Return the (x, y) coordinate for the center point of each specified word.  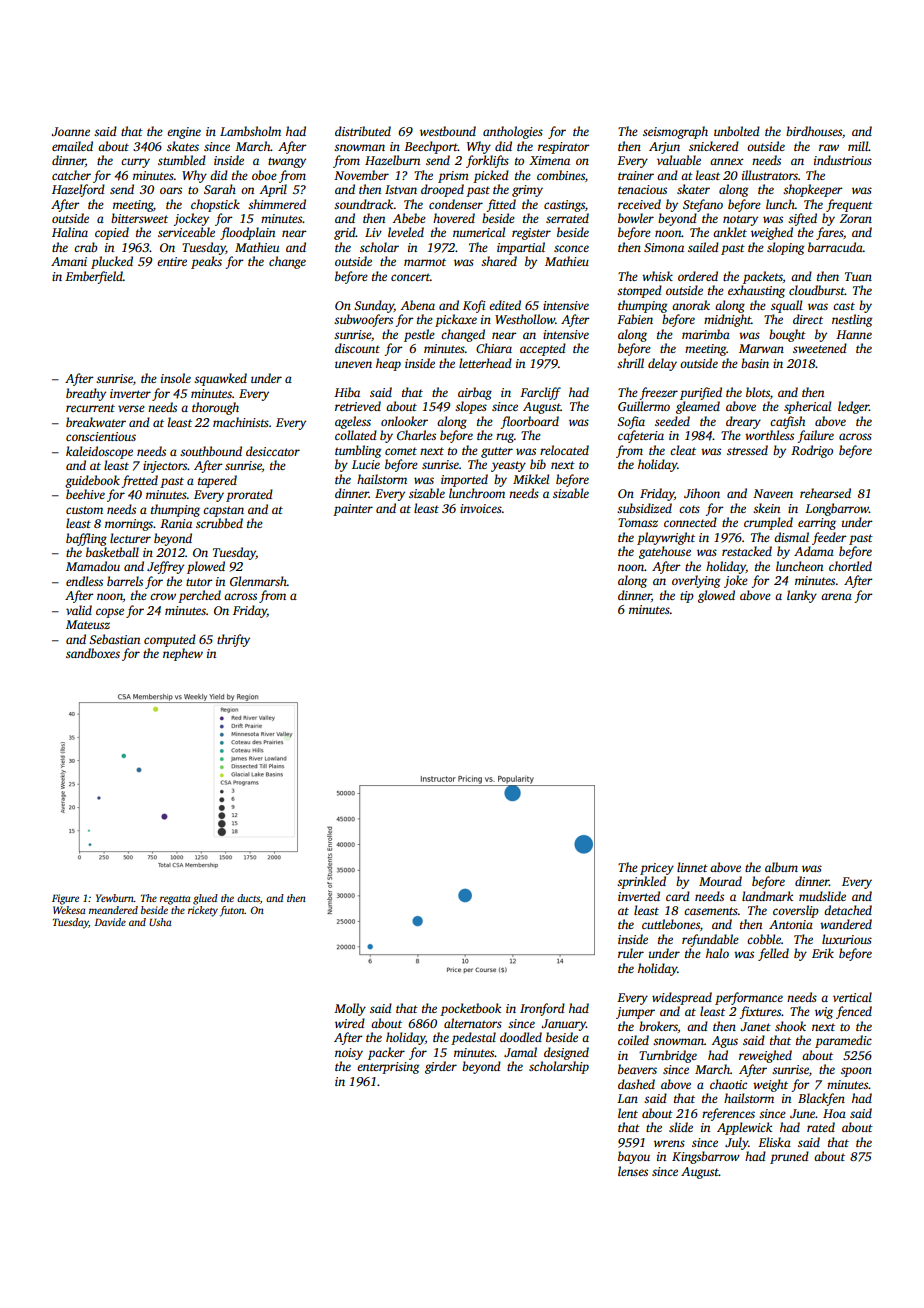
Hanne (854, 334)
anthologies (513, 132)
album (781, 867)
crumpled (768, 523)
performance (749, 998)
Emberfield (94, 277)
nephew (183, 654)
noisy (349, 1054)
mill (858, 146)
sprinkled (641, 882)
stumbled (182, 160)
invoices (481, 508)
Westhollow (525, 319)
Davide (110, 922)
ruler (631, 953)
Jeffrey (165, 567)
